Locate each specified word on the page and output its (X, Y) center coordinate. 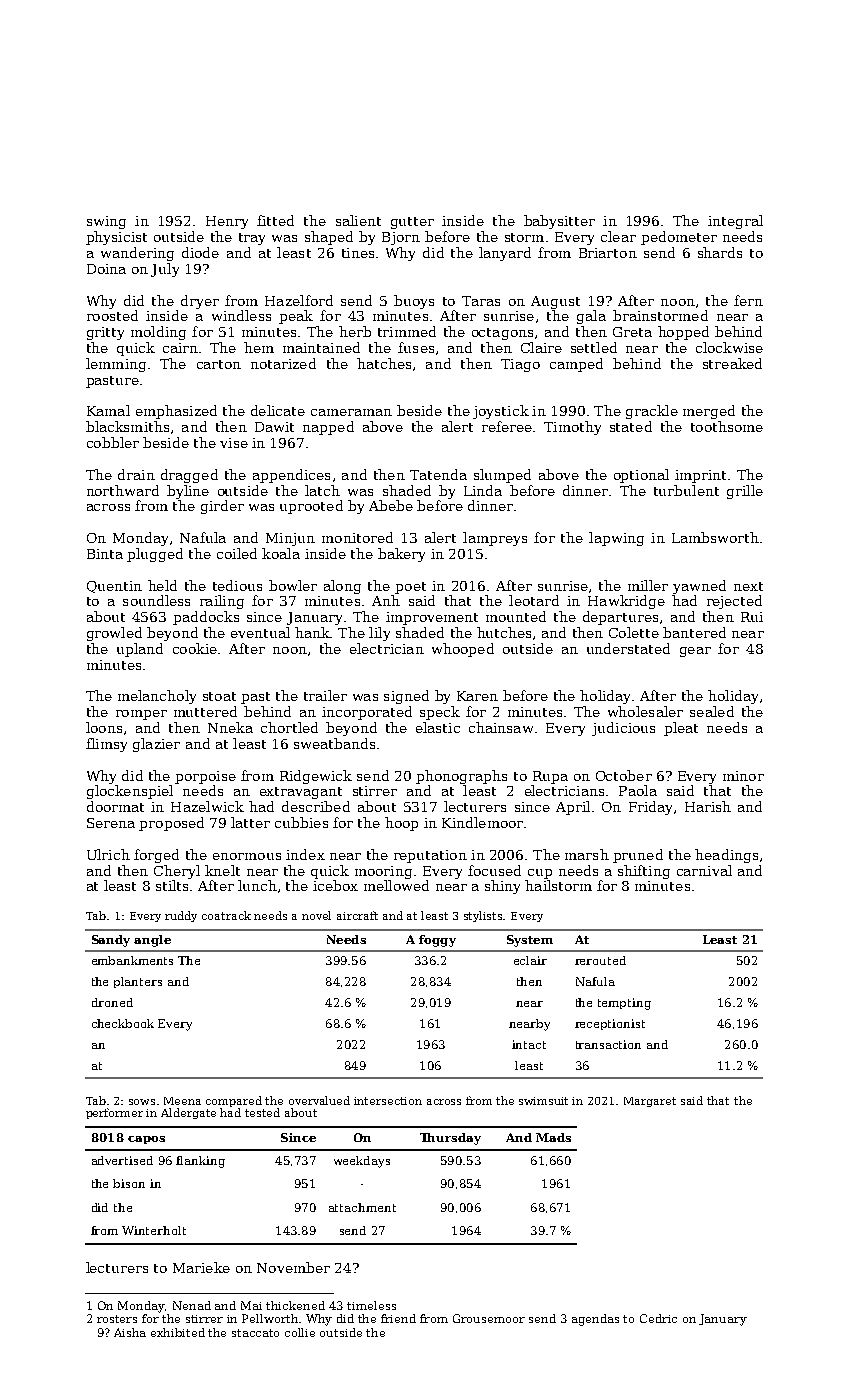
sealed (712, 711)
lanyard (505, 254)
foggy (437, 941)
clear (618, 236)
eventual (260, 632)
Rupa (550, 777)
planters (138, 982)
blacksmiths (127, 426)
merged (709, 412)
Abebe (391, 505)
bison (129, 1183)
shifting (644, 872)
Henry (227, 222)
